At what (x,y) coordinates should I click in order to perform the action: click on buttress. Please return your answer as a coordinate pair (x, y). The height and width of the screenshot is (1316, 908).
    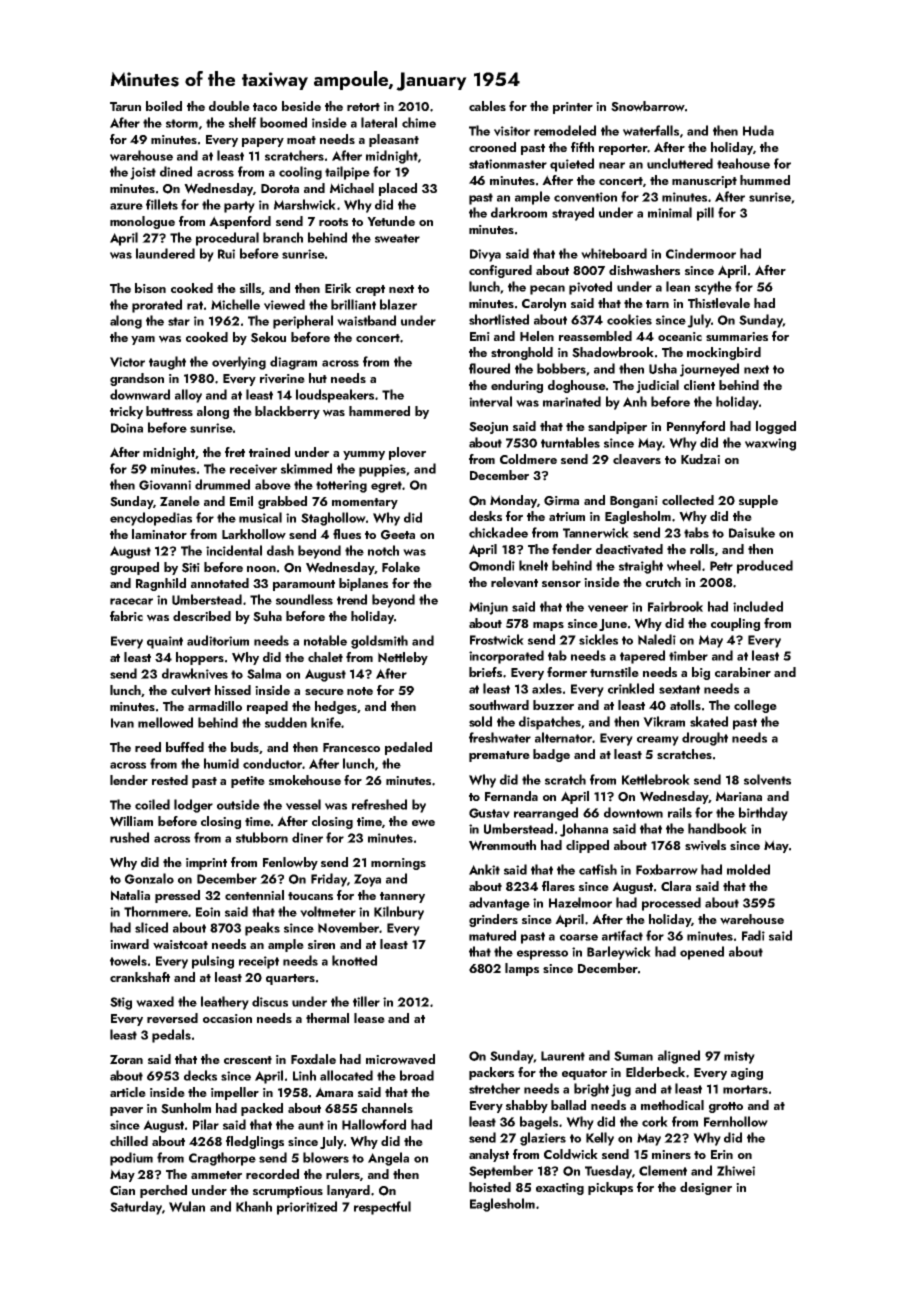
    Looking at the image, I should click on (169, 411).
